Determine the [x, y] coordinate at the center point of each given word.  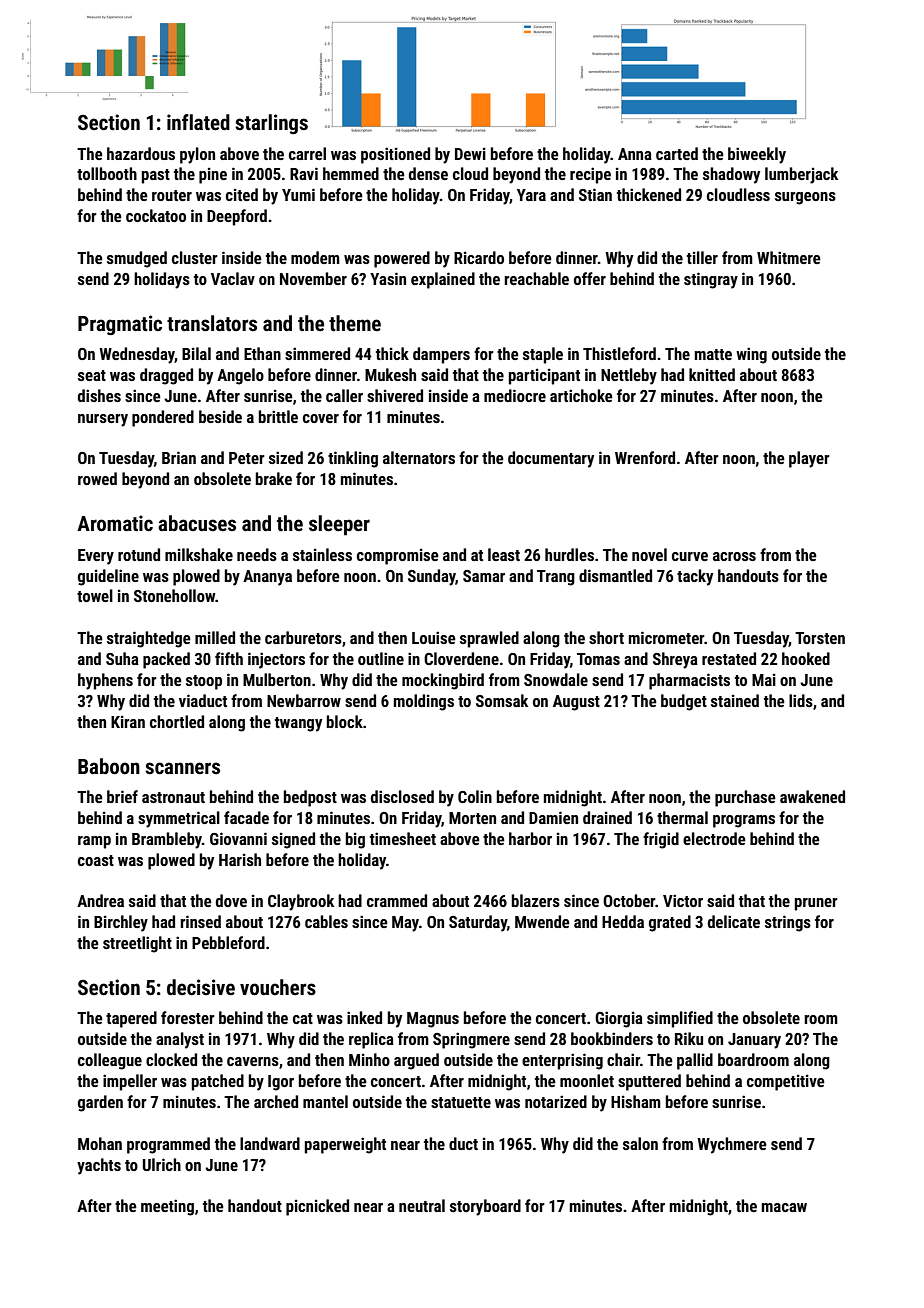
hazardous [141, 153]
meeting [167, 1207]
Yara [531, 195]
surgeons [805, 198]
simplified [680, 1019]
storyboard [485, 1207]
